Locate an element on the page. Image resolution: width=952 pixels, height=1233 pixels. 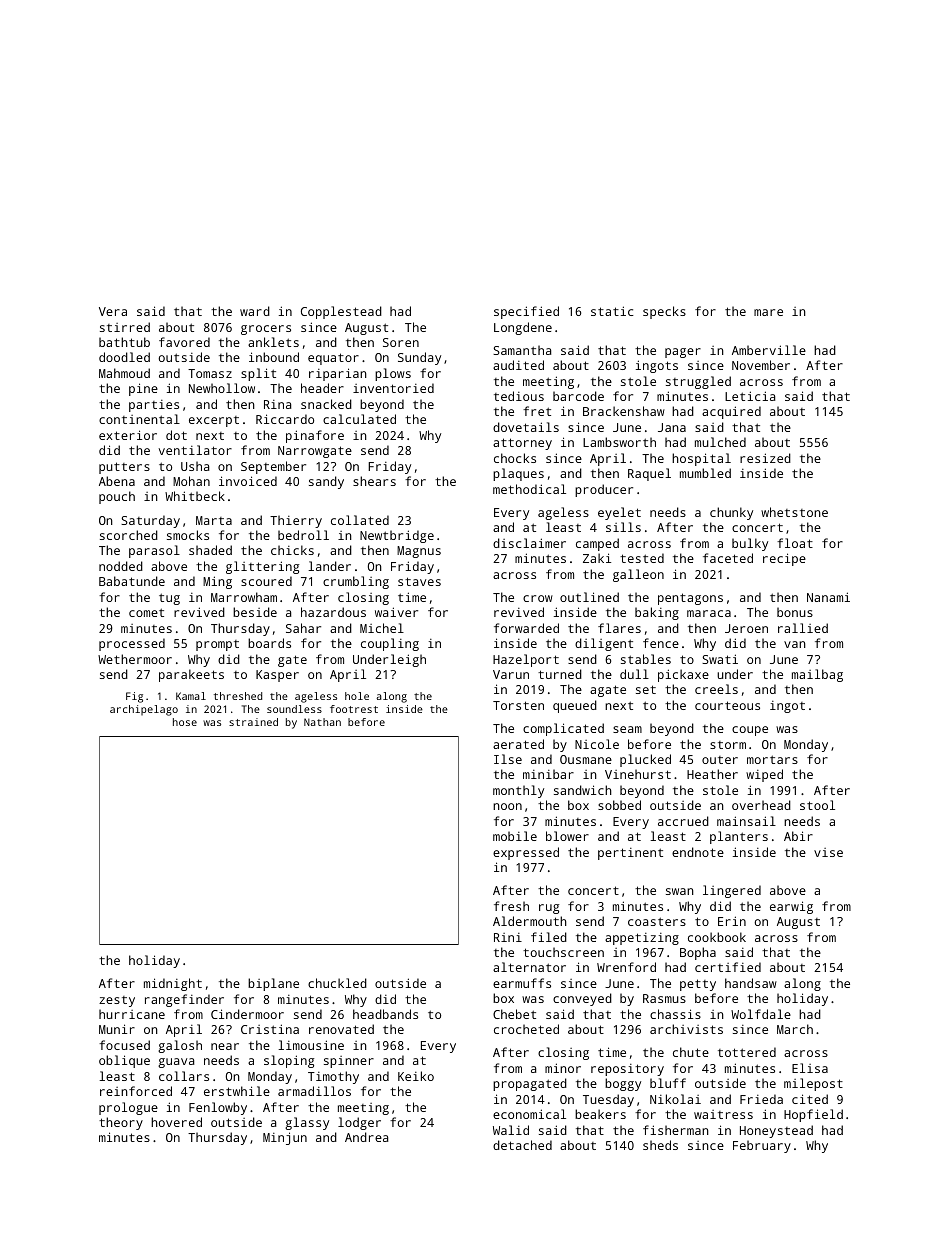
mortars is located at coordinates (772, 759).
